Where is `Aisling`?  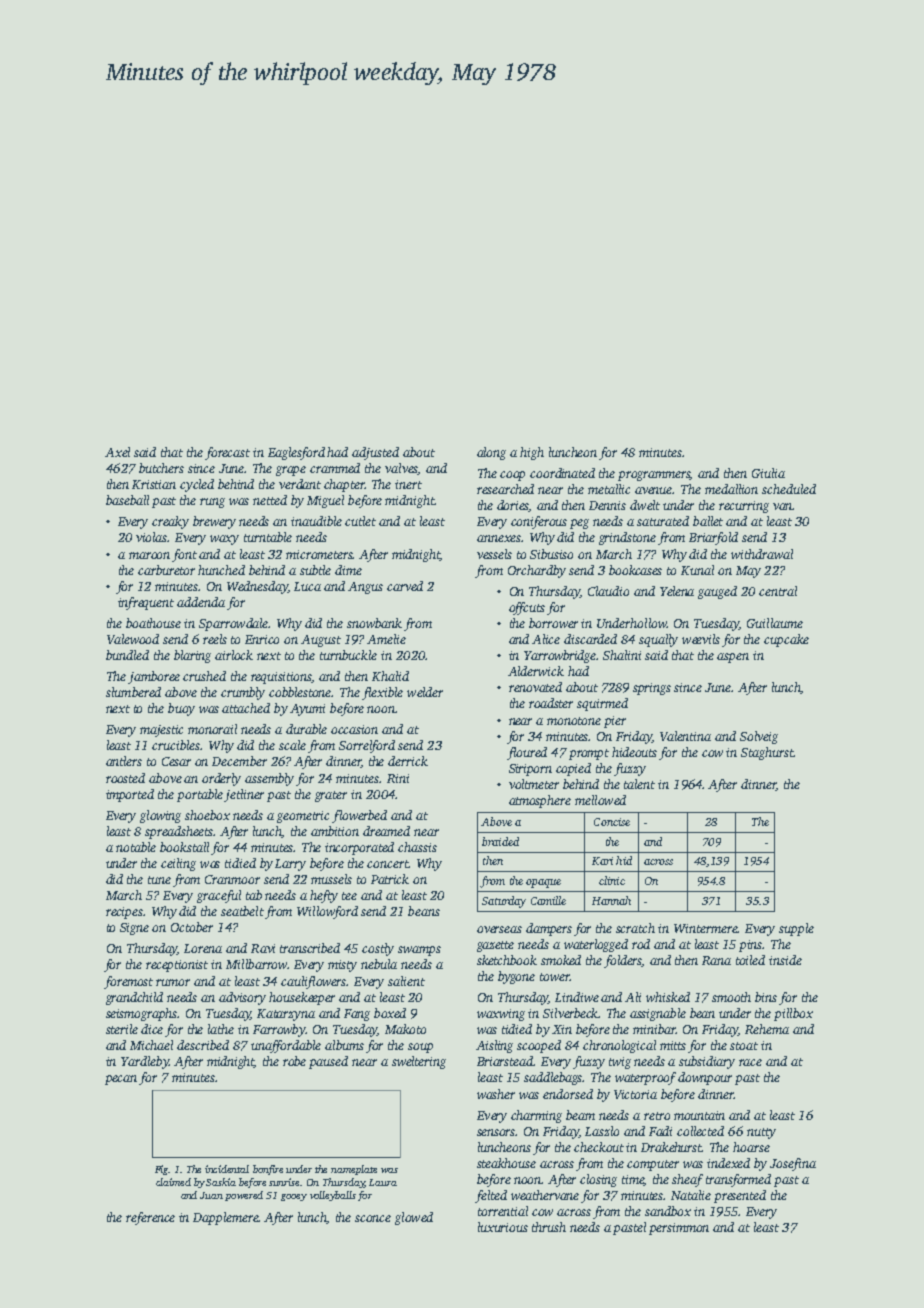 Aisling is located at coordinates (494, 1046).
